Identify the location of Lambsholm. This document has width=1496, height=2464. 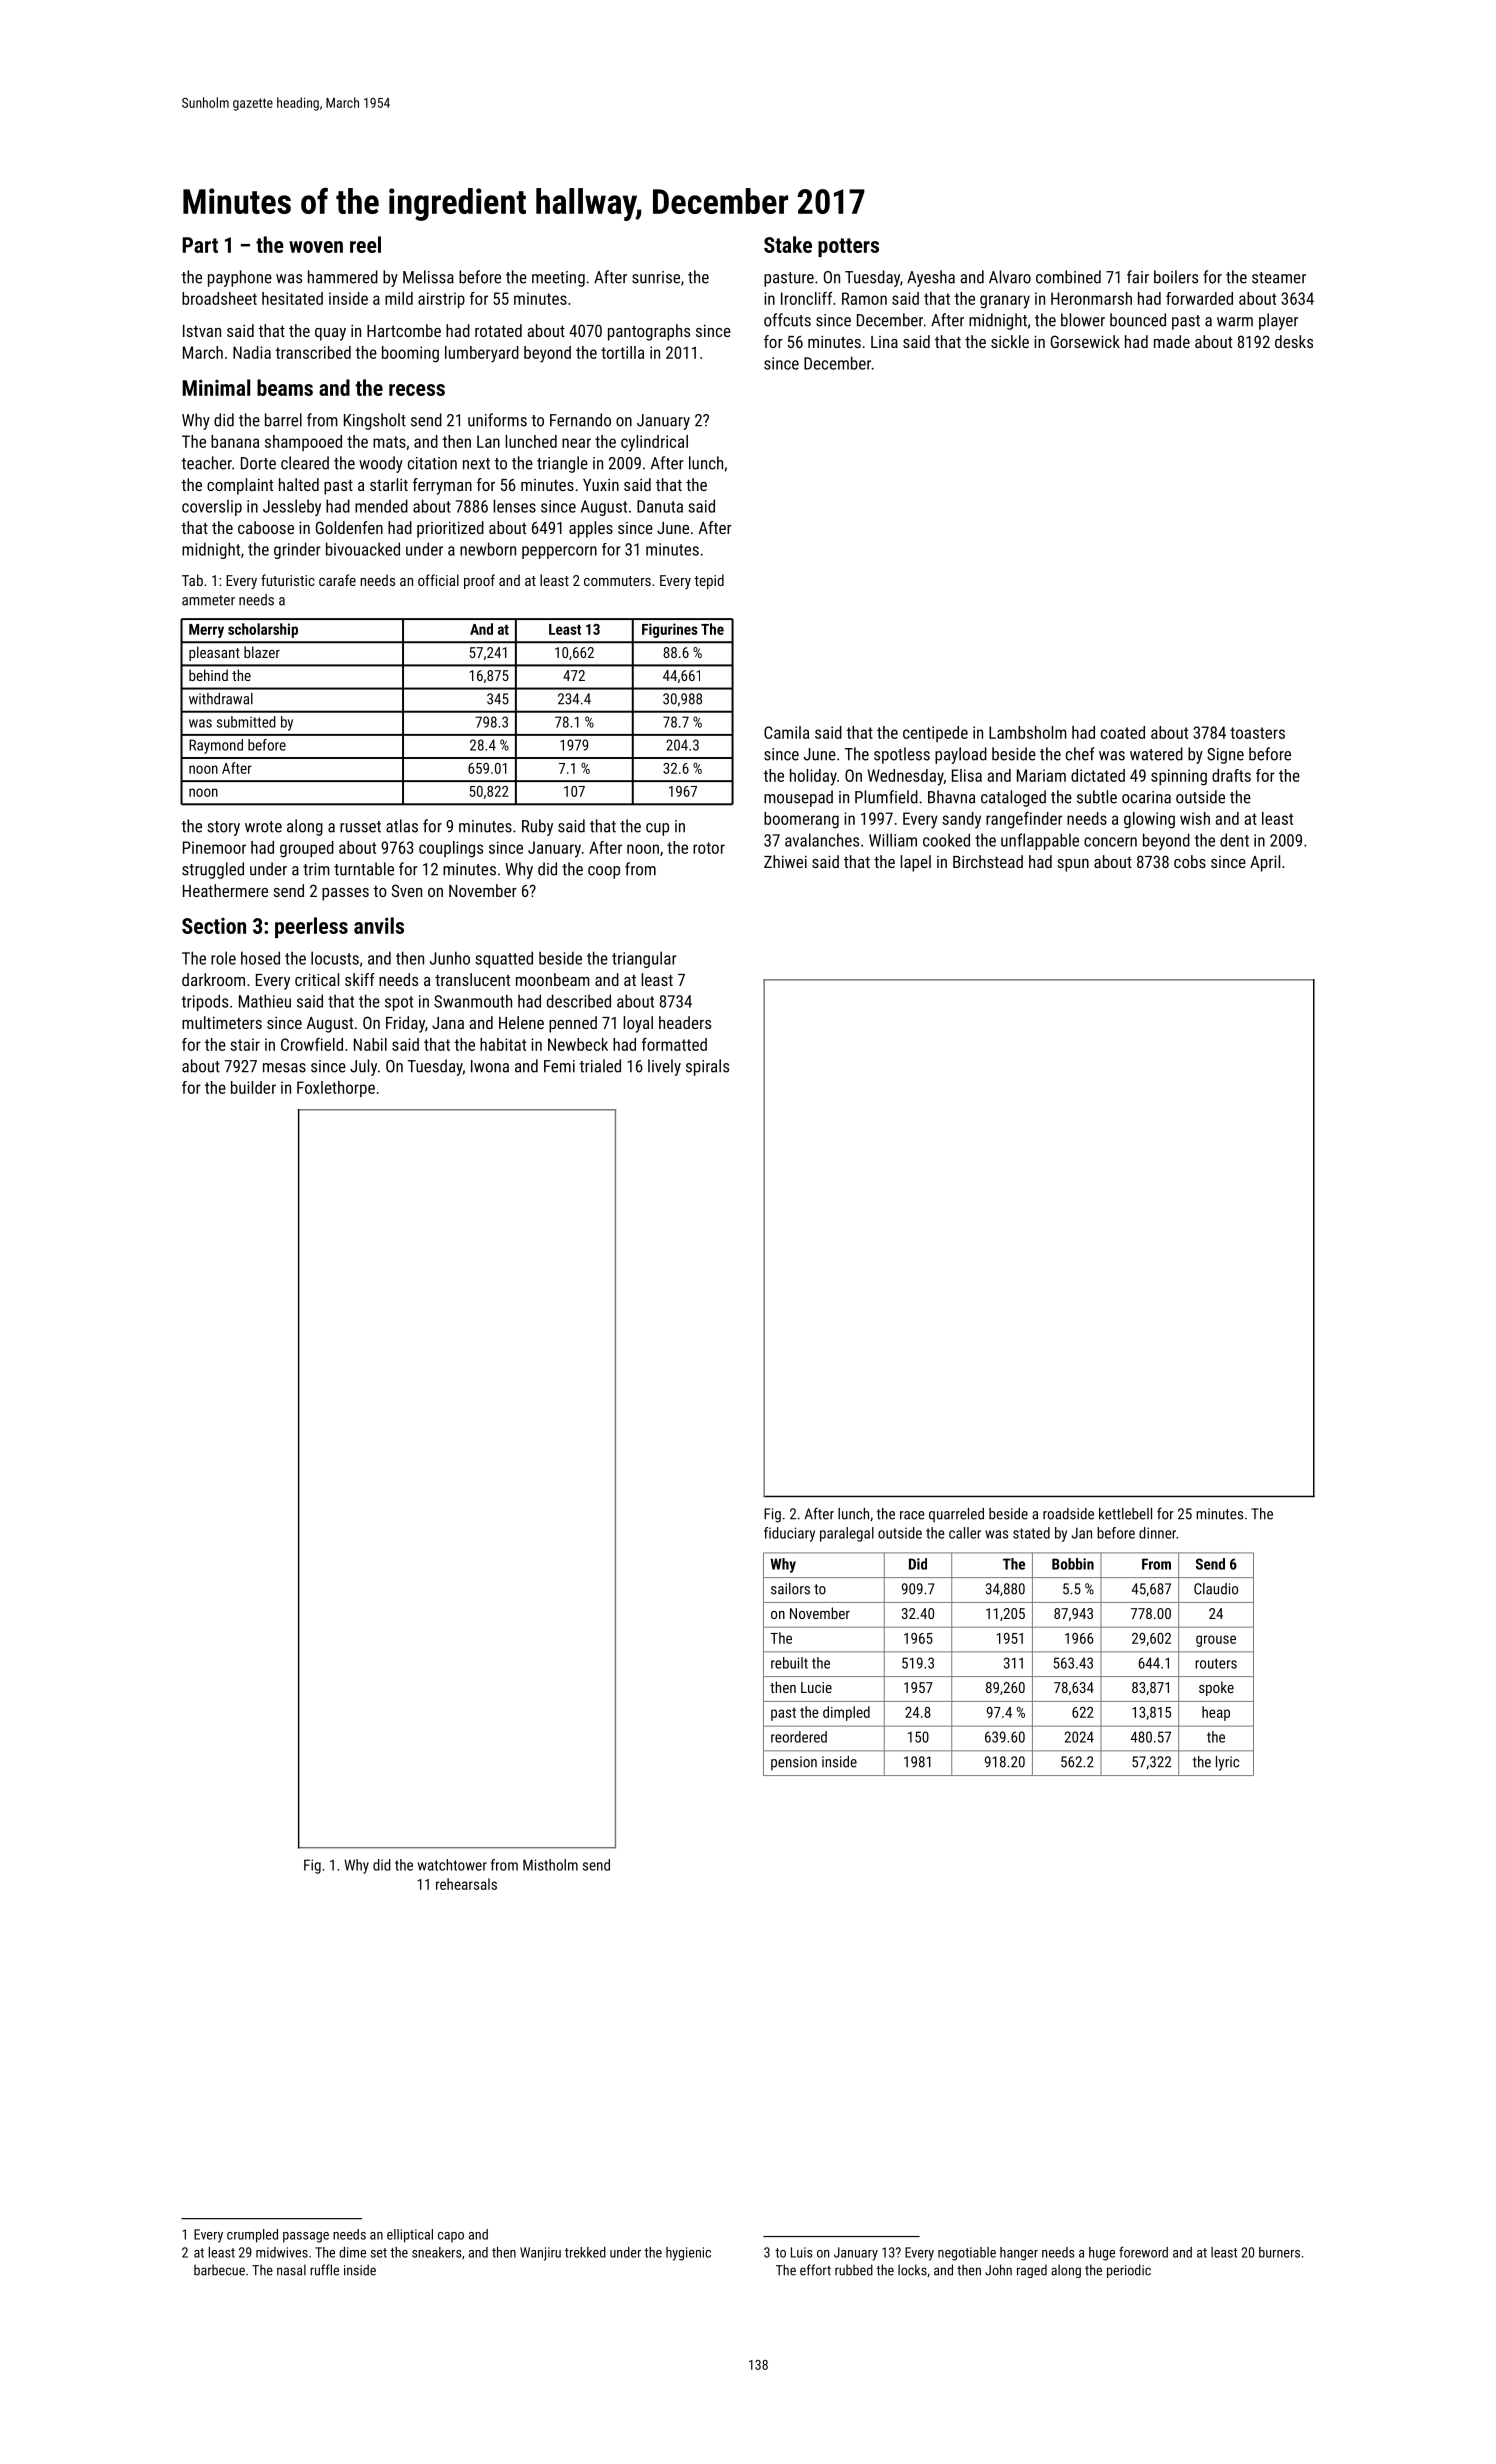
(1028, 732).
